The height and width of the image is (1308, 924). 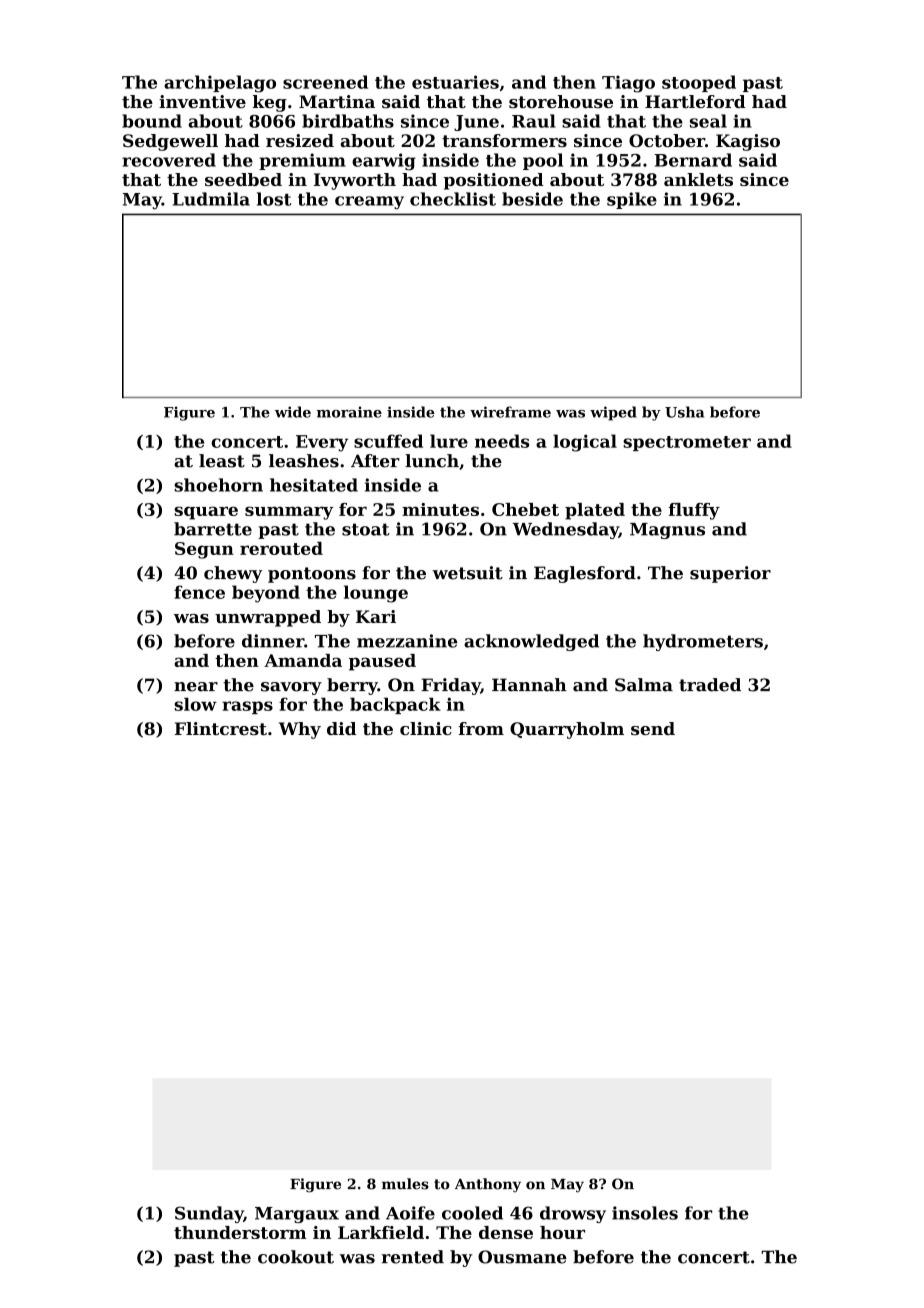 I want to click on Chebet, so click(x=525, y=509).
